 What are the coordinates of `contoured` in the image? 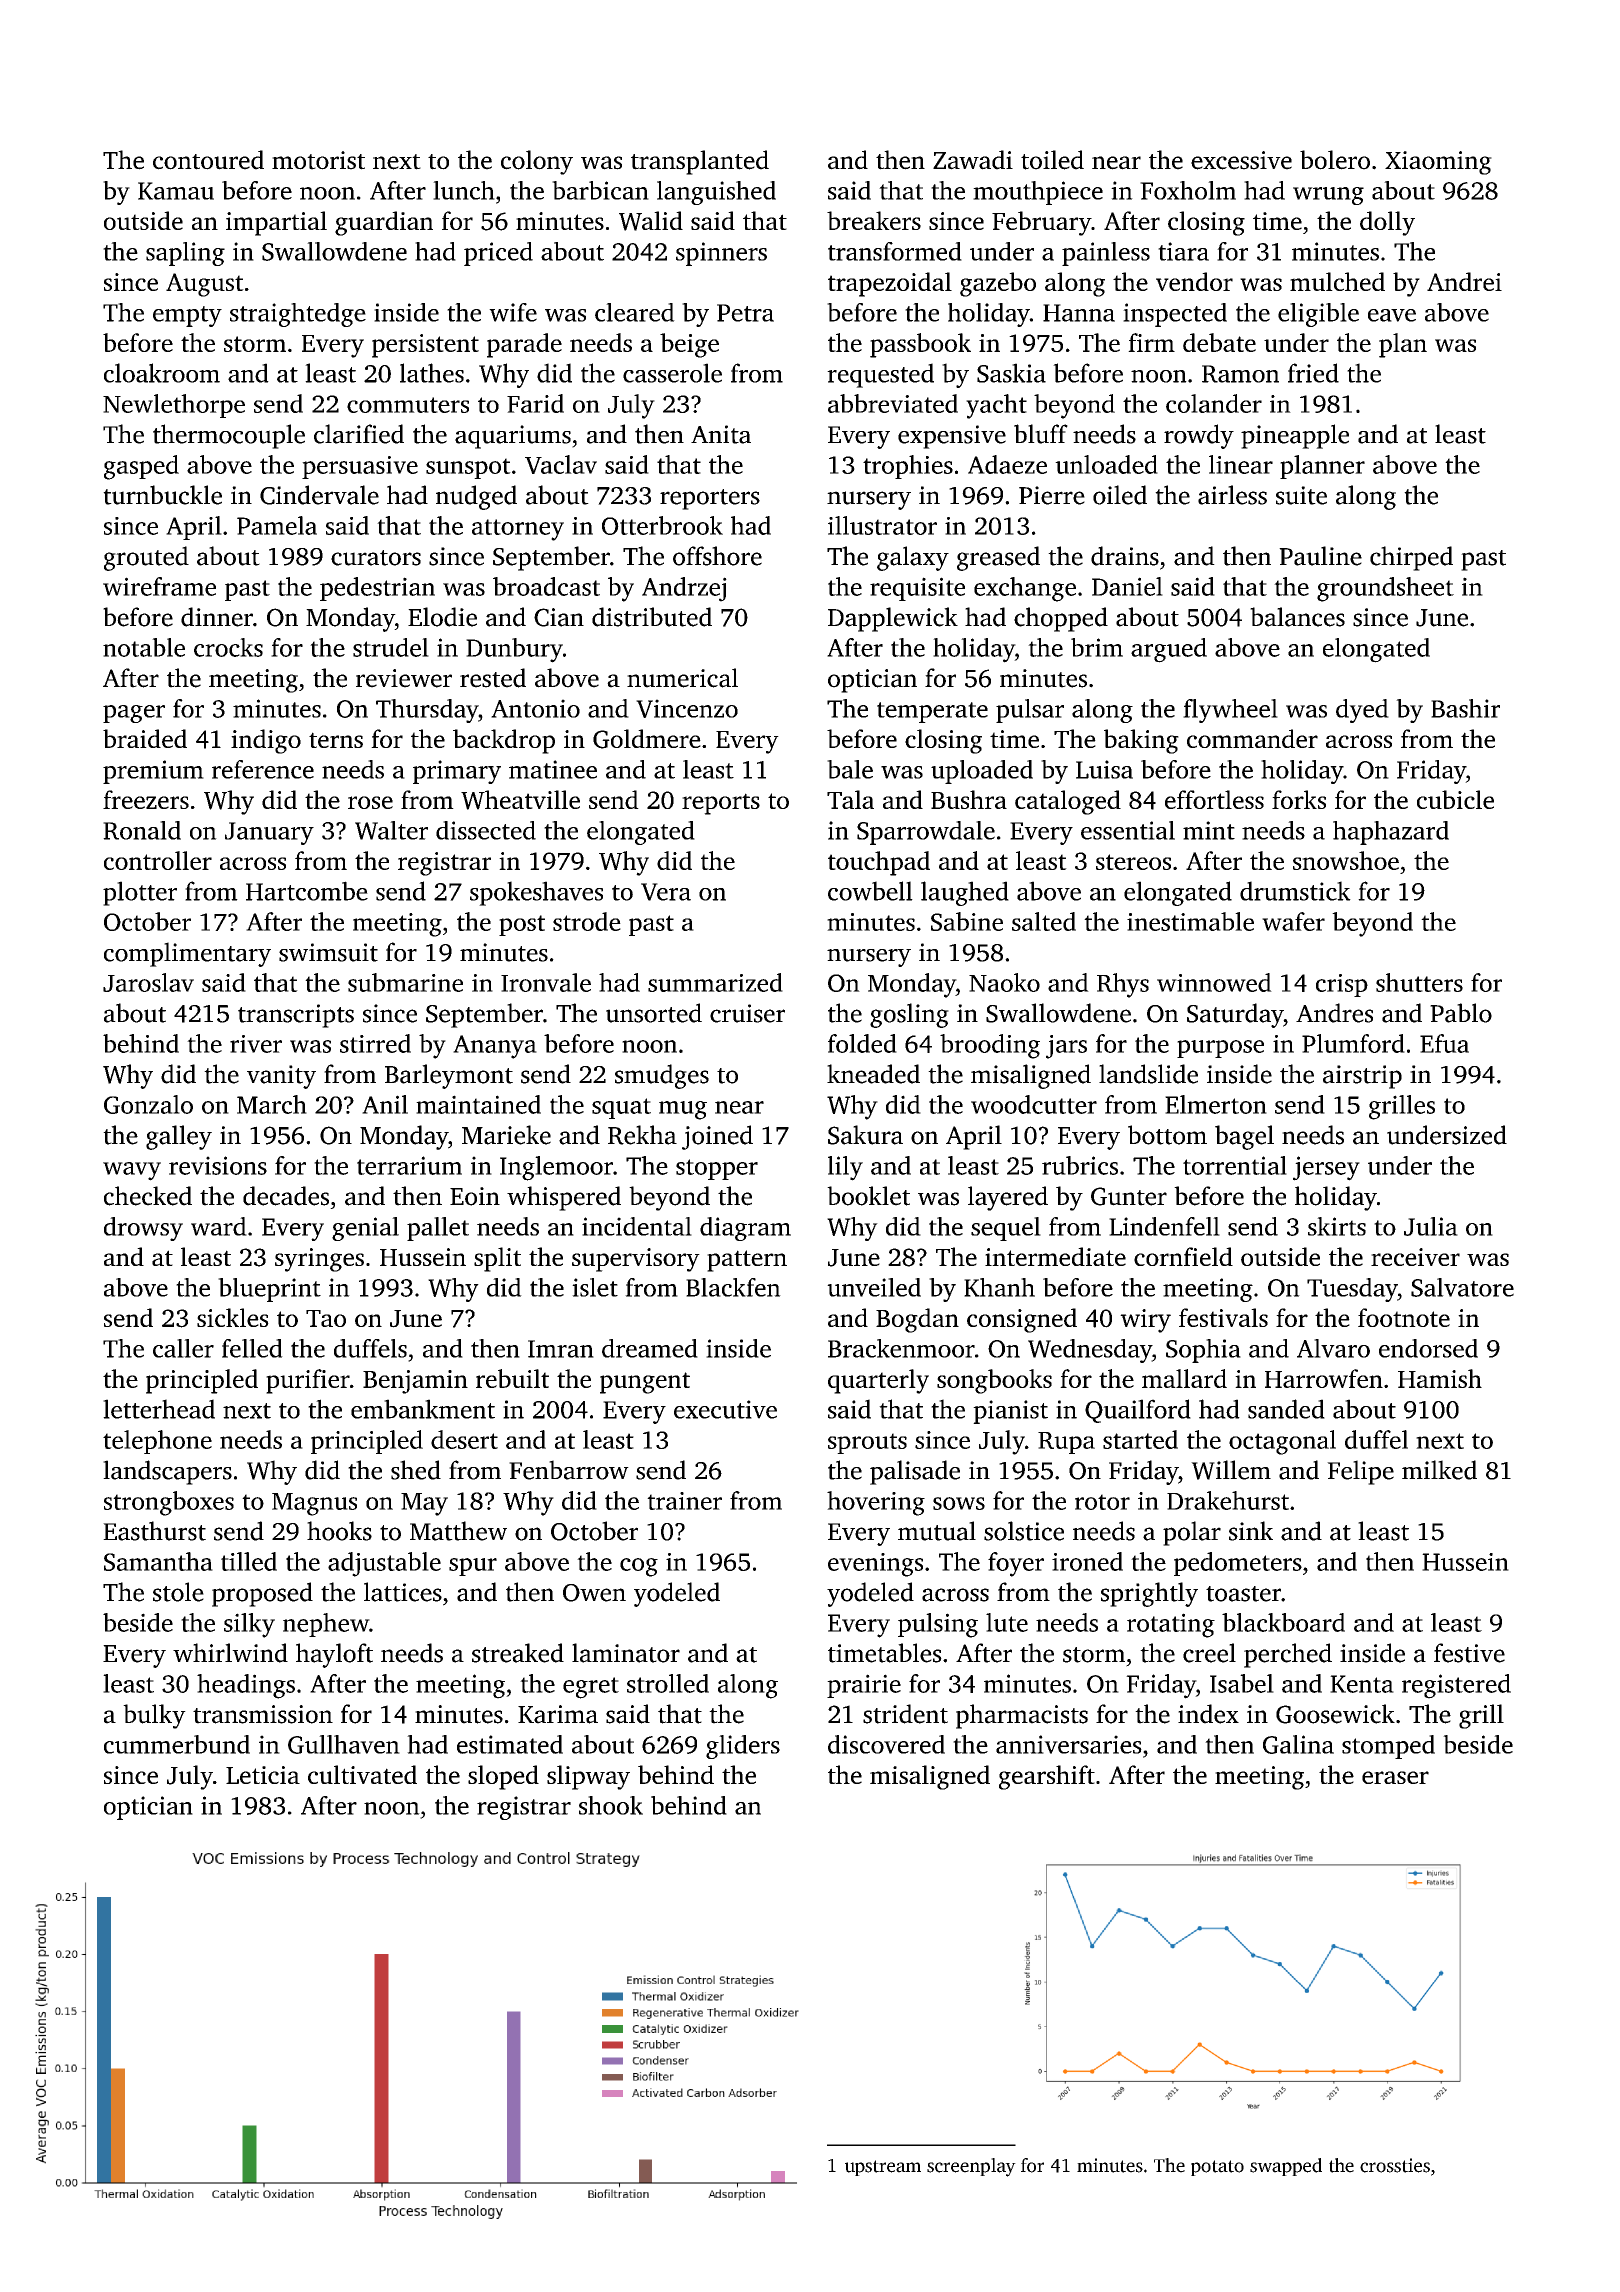 It's located at (208, 160).
